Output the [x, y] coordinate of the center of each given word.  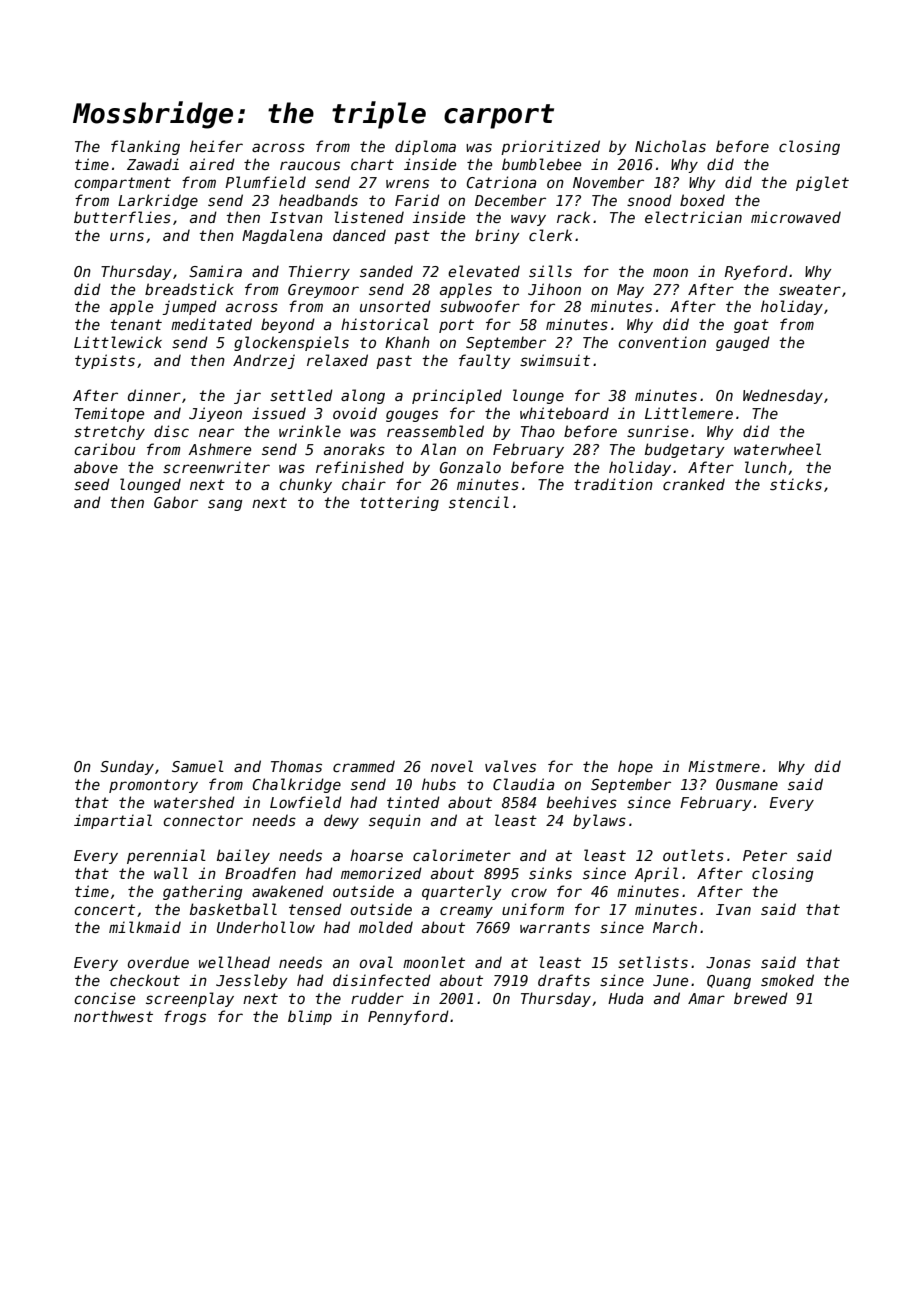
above [96, 467]
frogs [185, 1017]
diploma [425, 147]
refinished [360, 467]
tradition [613, 484]
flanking [145, 147]
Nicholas [670, 146]
